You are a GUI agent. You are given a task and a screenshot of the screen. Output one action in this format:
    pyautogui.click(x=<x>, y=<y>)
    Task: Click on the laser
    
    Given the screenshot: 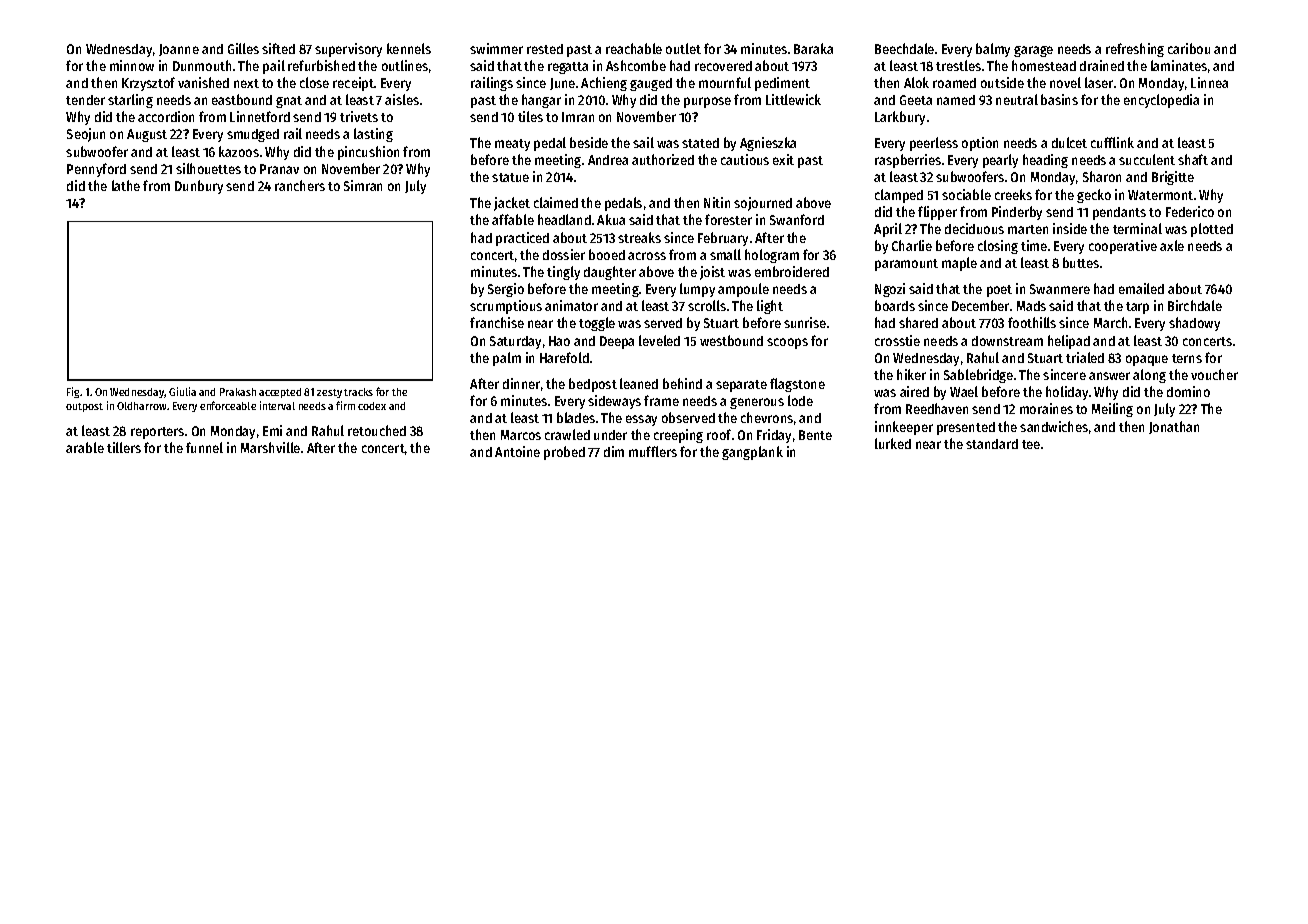 What is the action you would take?
    pyautogui.click(x=1099, y=82)
